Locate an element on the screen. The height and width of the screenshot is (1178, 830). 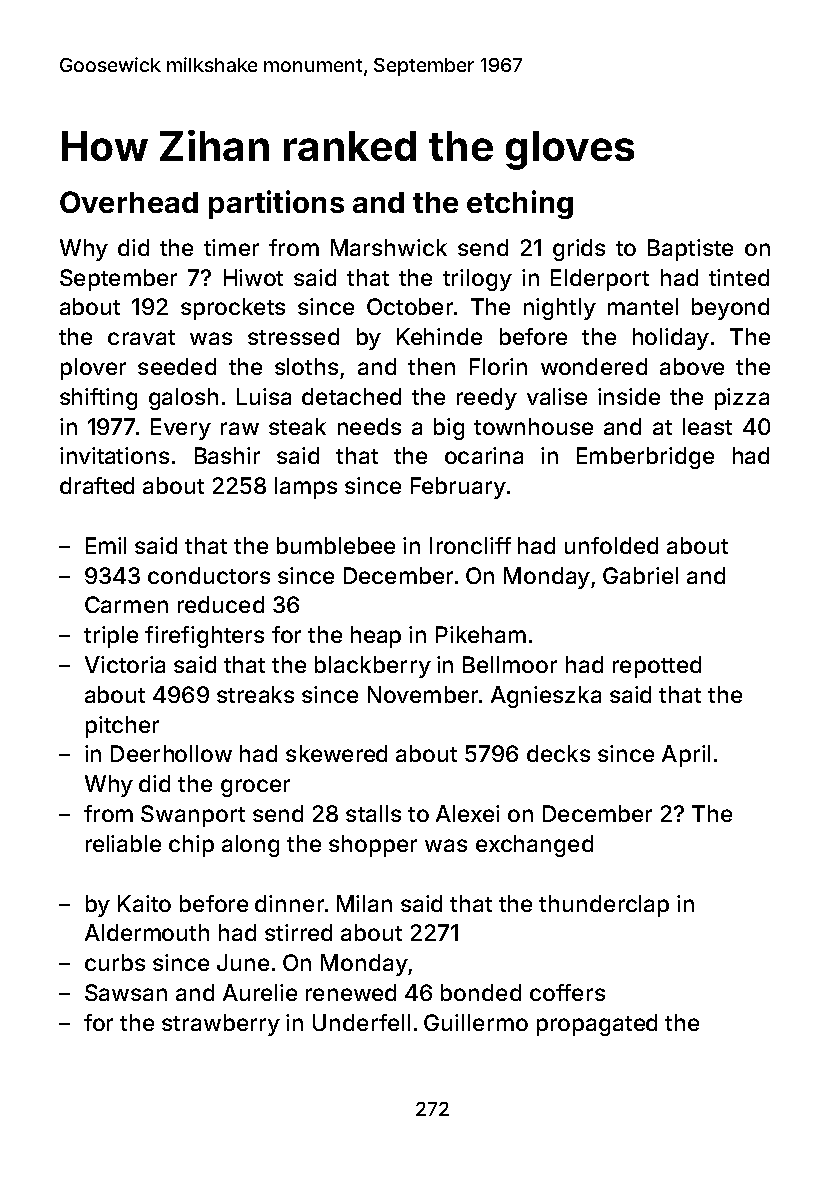
timer is located at coordinates (231, 247).
